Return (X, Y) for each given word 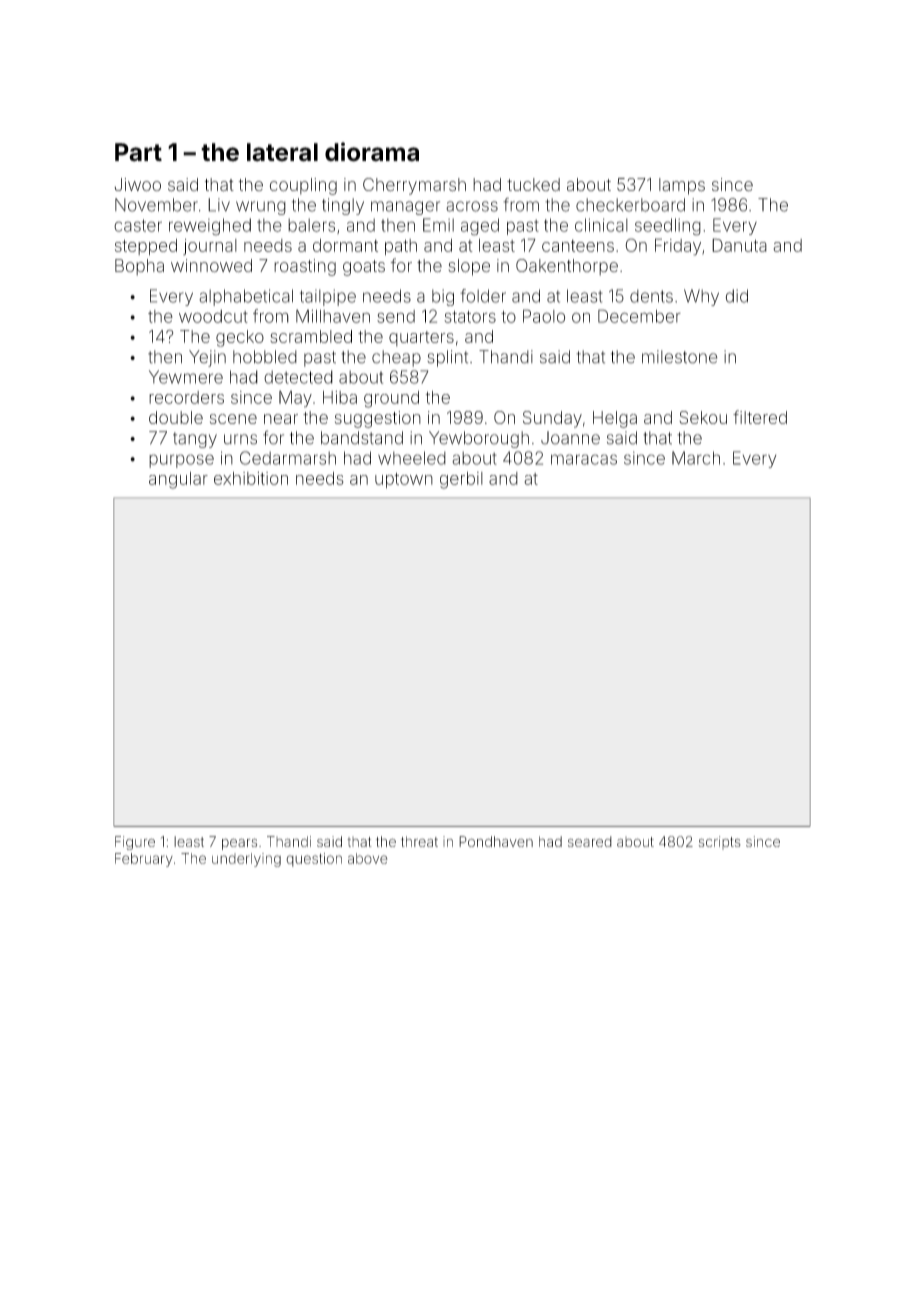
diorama (372, 152)
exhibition (251, 478)
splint (447, 358)
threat (419, 841)
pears (239, 844)
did (736, 296)
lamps (682, 186)
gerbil (461, 480)
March (696, 458)
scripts (720, 843)
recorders (186, 397)
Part (138, 152)
